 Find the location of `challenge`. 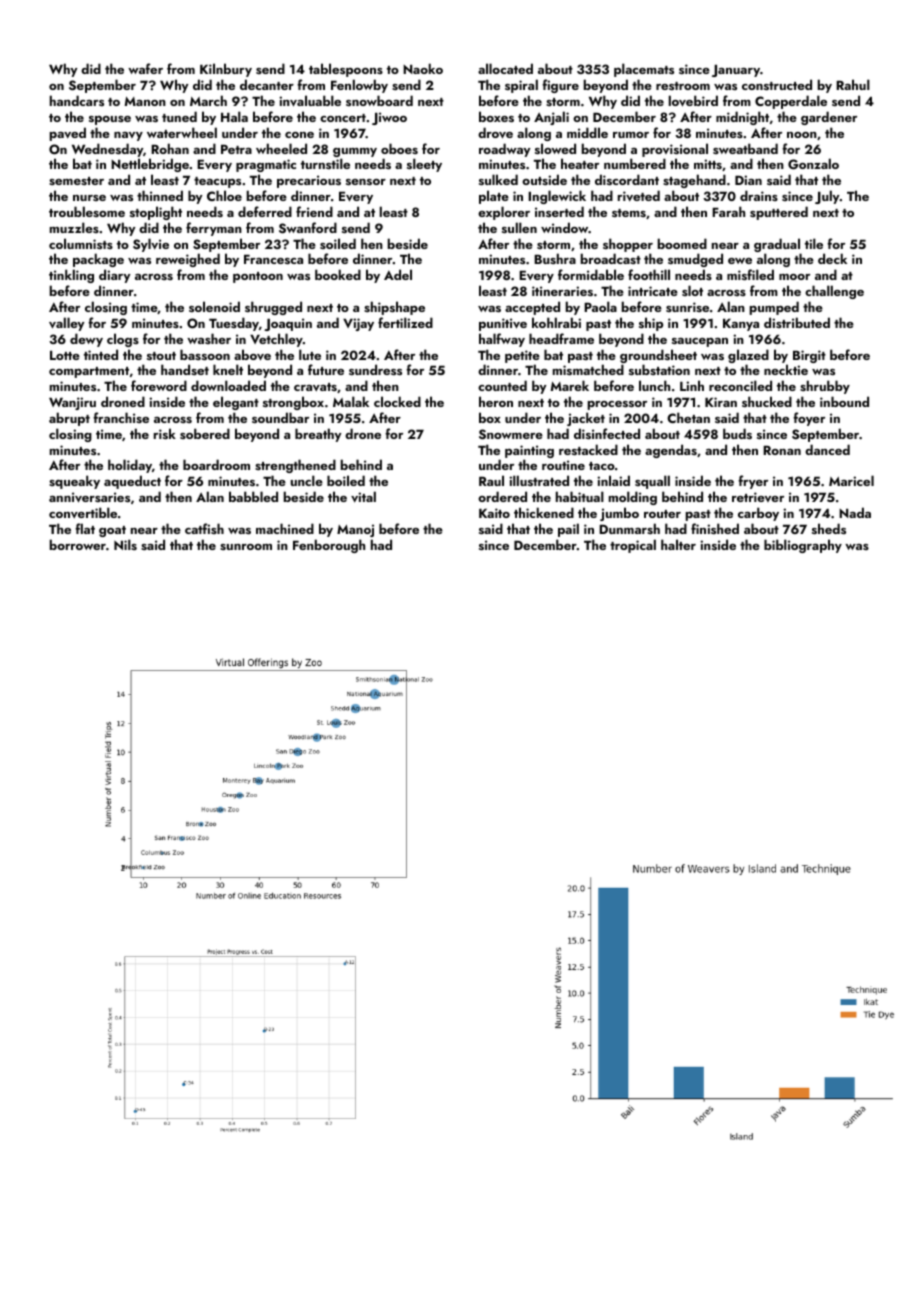

challenge is located at coordinates (834, 292).
